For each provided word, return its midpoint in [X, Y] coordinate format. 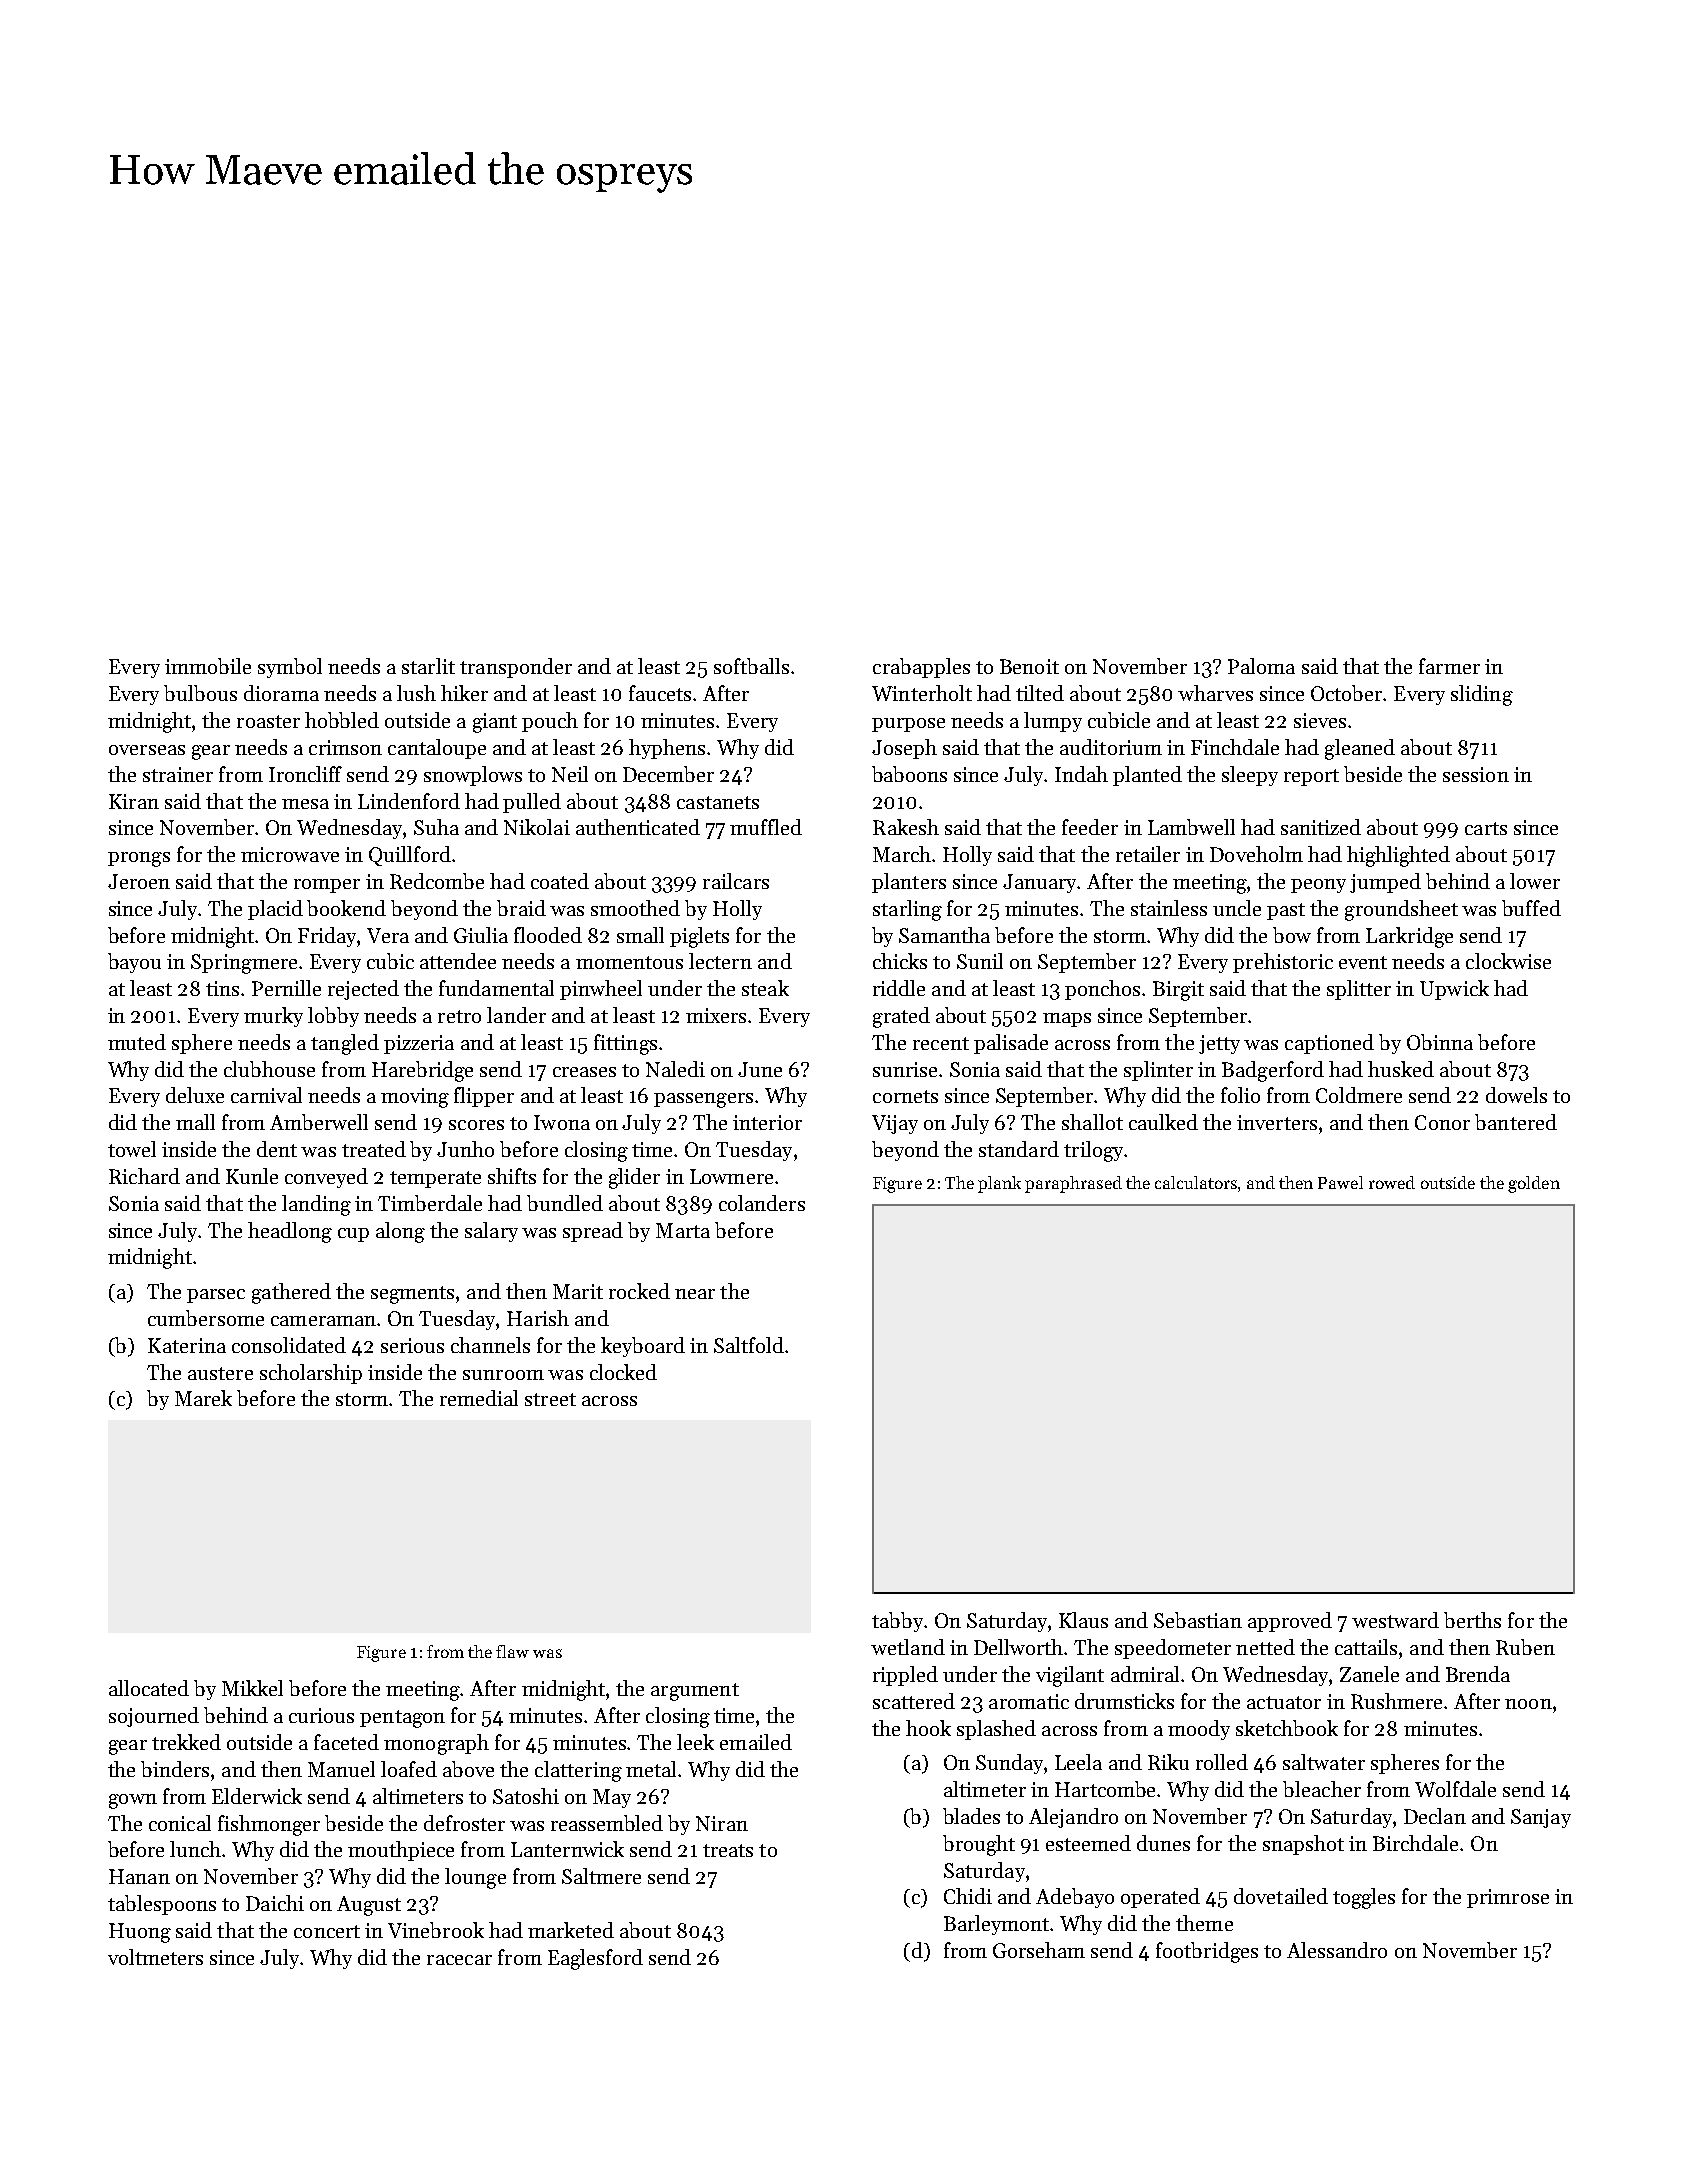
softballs [751, 666]
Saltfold [749, 1345]
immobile [208, 666]
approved [1290, 1622]
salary [491, 1232]
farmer [1449, 666]
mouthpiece [401, 1851]
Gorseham [1039, 1950]
